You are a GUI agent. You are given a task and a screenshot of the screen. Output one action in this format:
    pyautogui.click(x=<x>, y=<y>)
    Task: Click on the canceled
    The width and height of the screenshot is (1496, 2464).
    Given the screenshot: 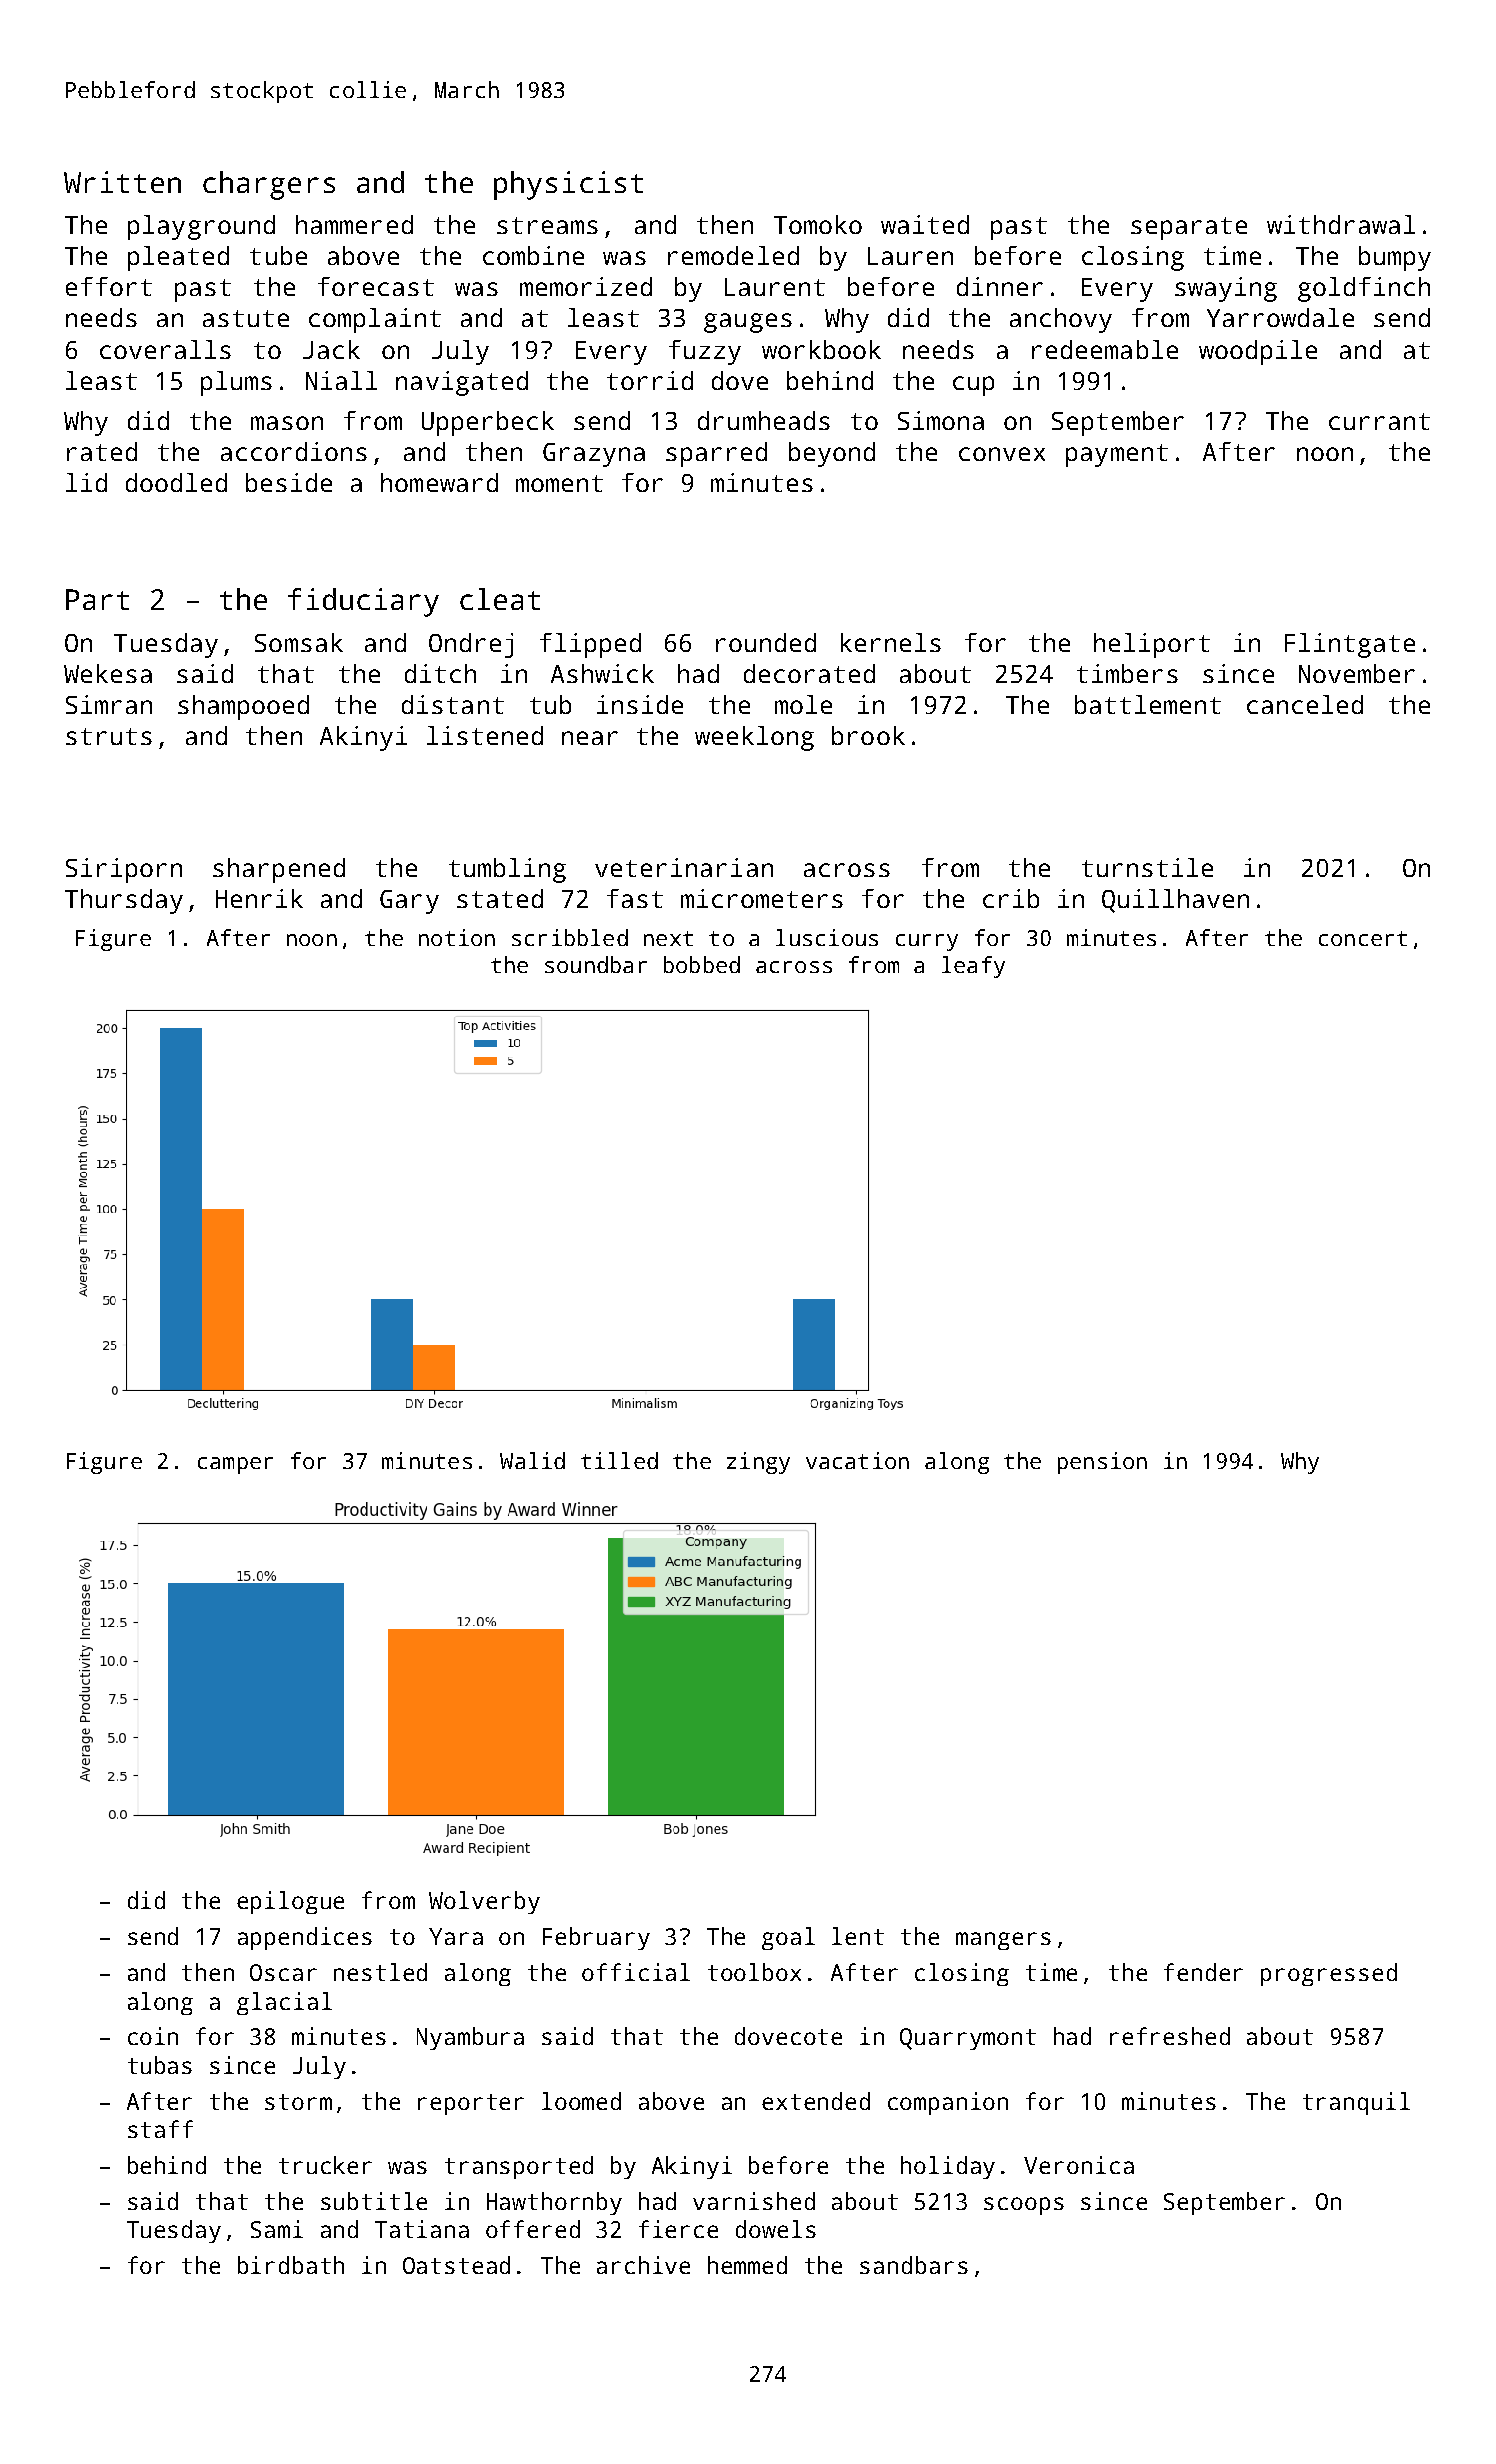 What is the action you would take?
    pyautogui.click(x=1305, y=704)
